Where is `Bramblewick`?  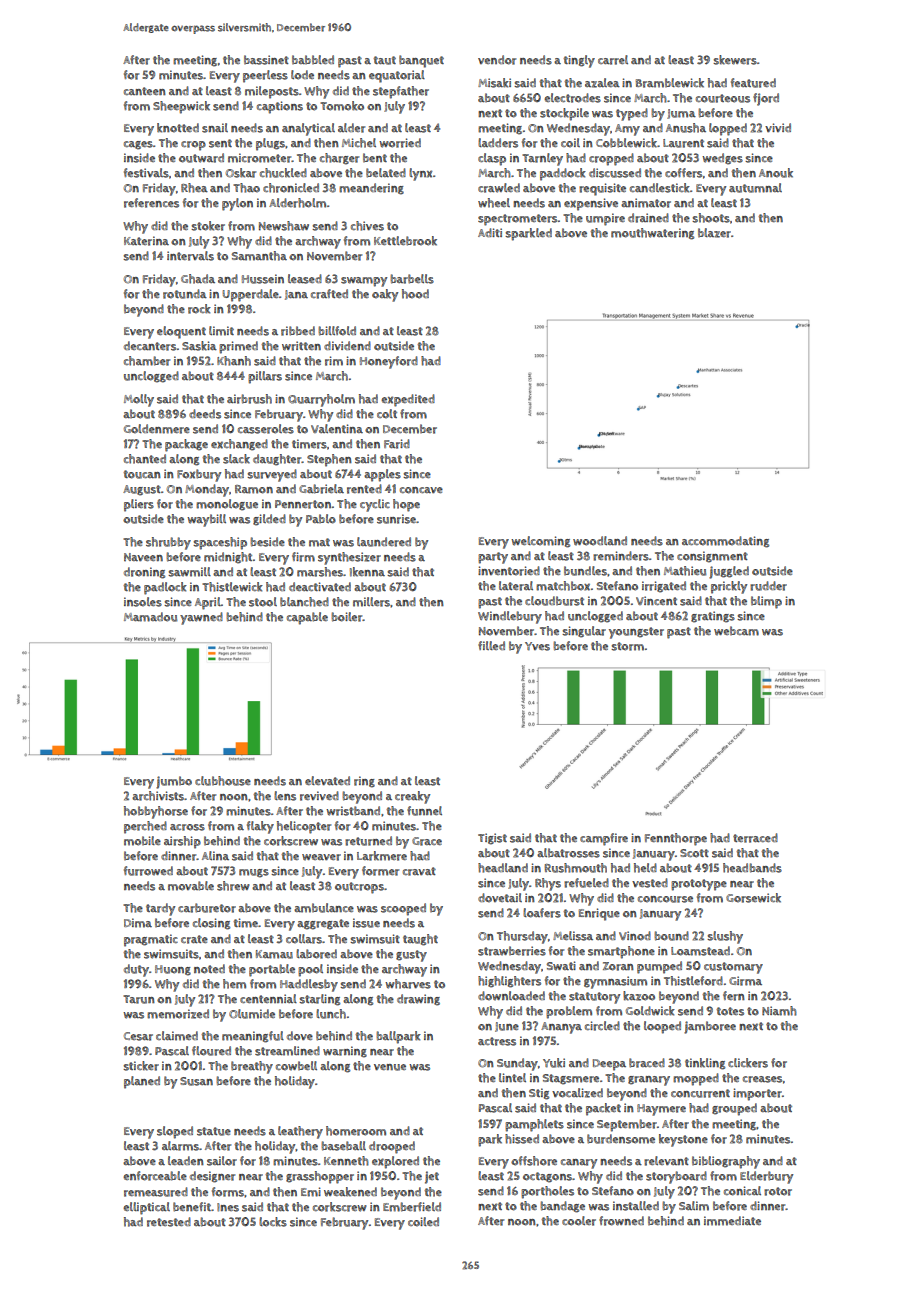
Bramblewick is located at coordinates (670, 83).
